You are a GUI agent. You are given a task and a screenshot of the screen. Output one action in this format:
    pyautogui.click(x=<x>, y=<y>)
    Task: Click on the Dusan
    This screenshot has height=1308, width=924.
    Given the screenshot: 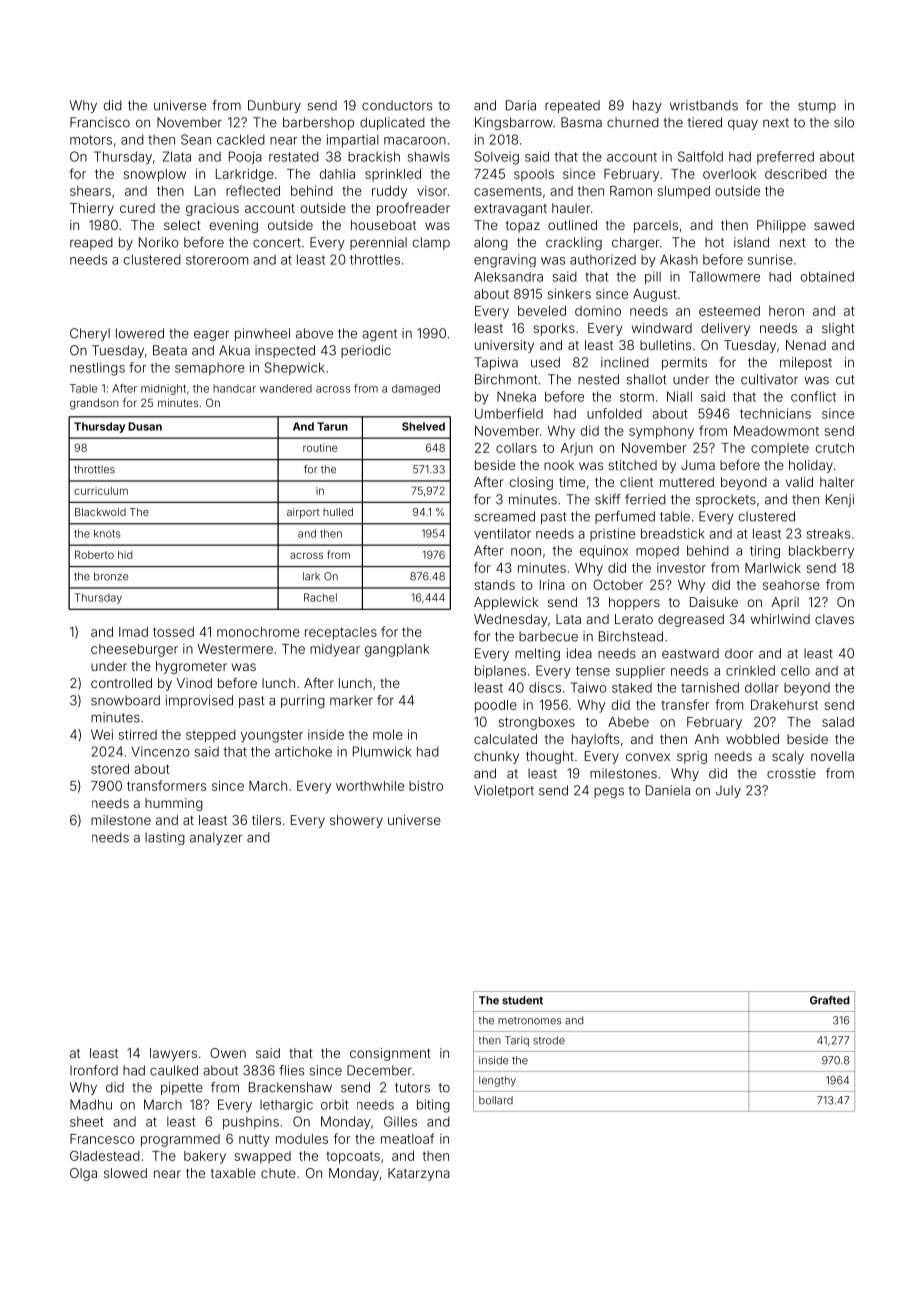 What is the action you would take?
    pyautogui.click(x=145, y=426)
